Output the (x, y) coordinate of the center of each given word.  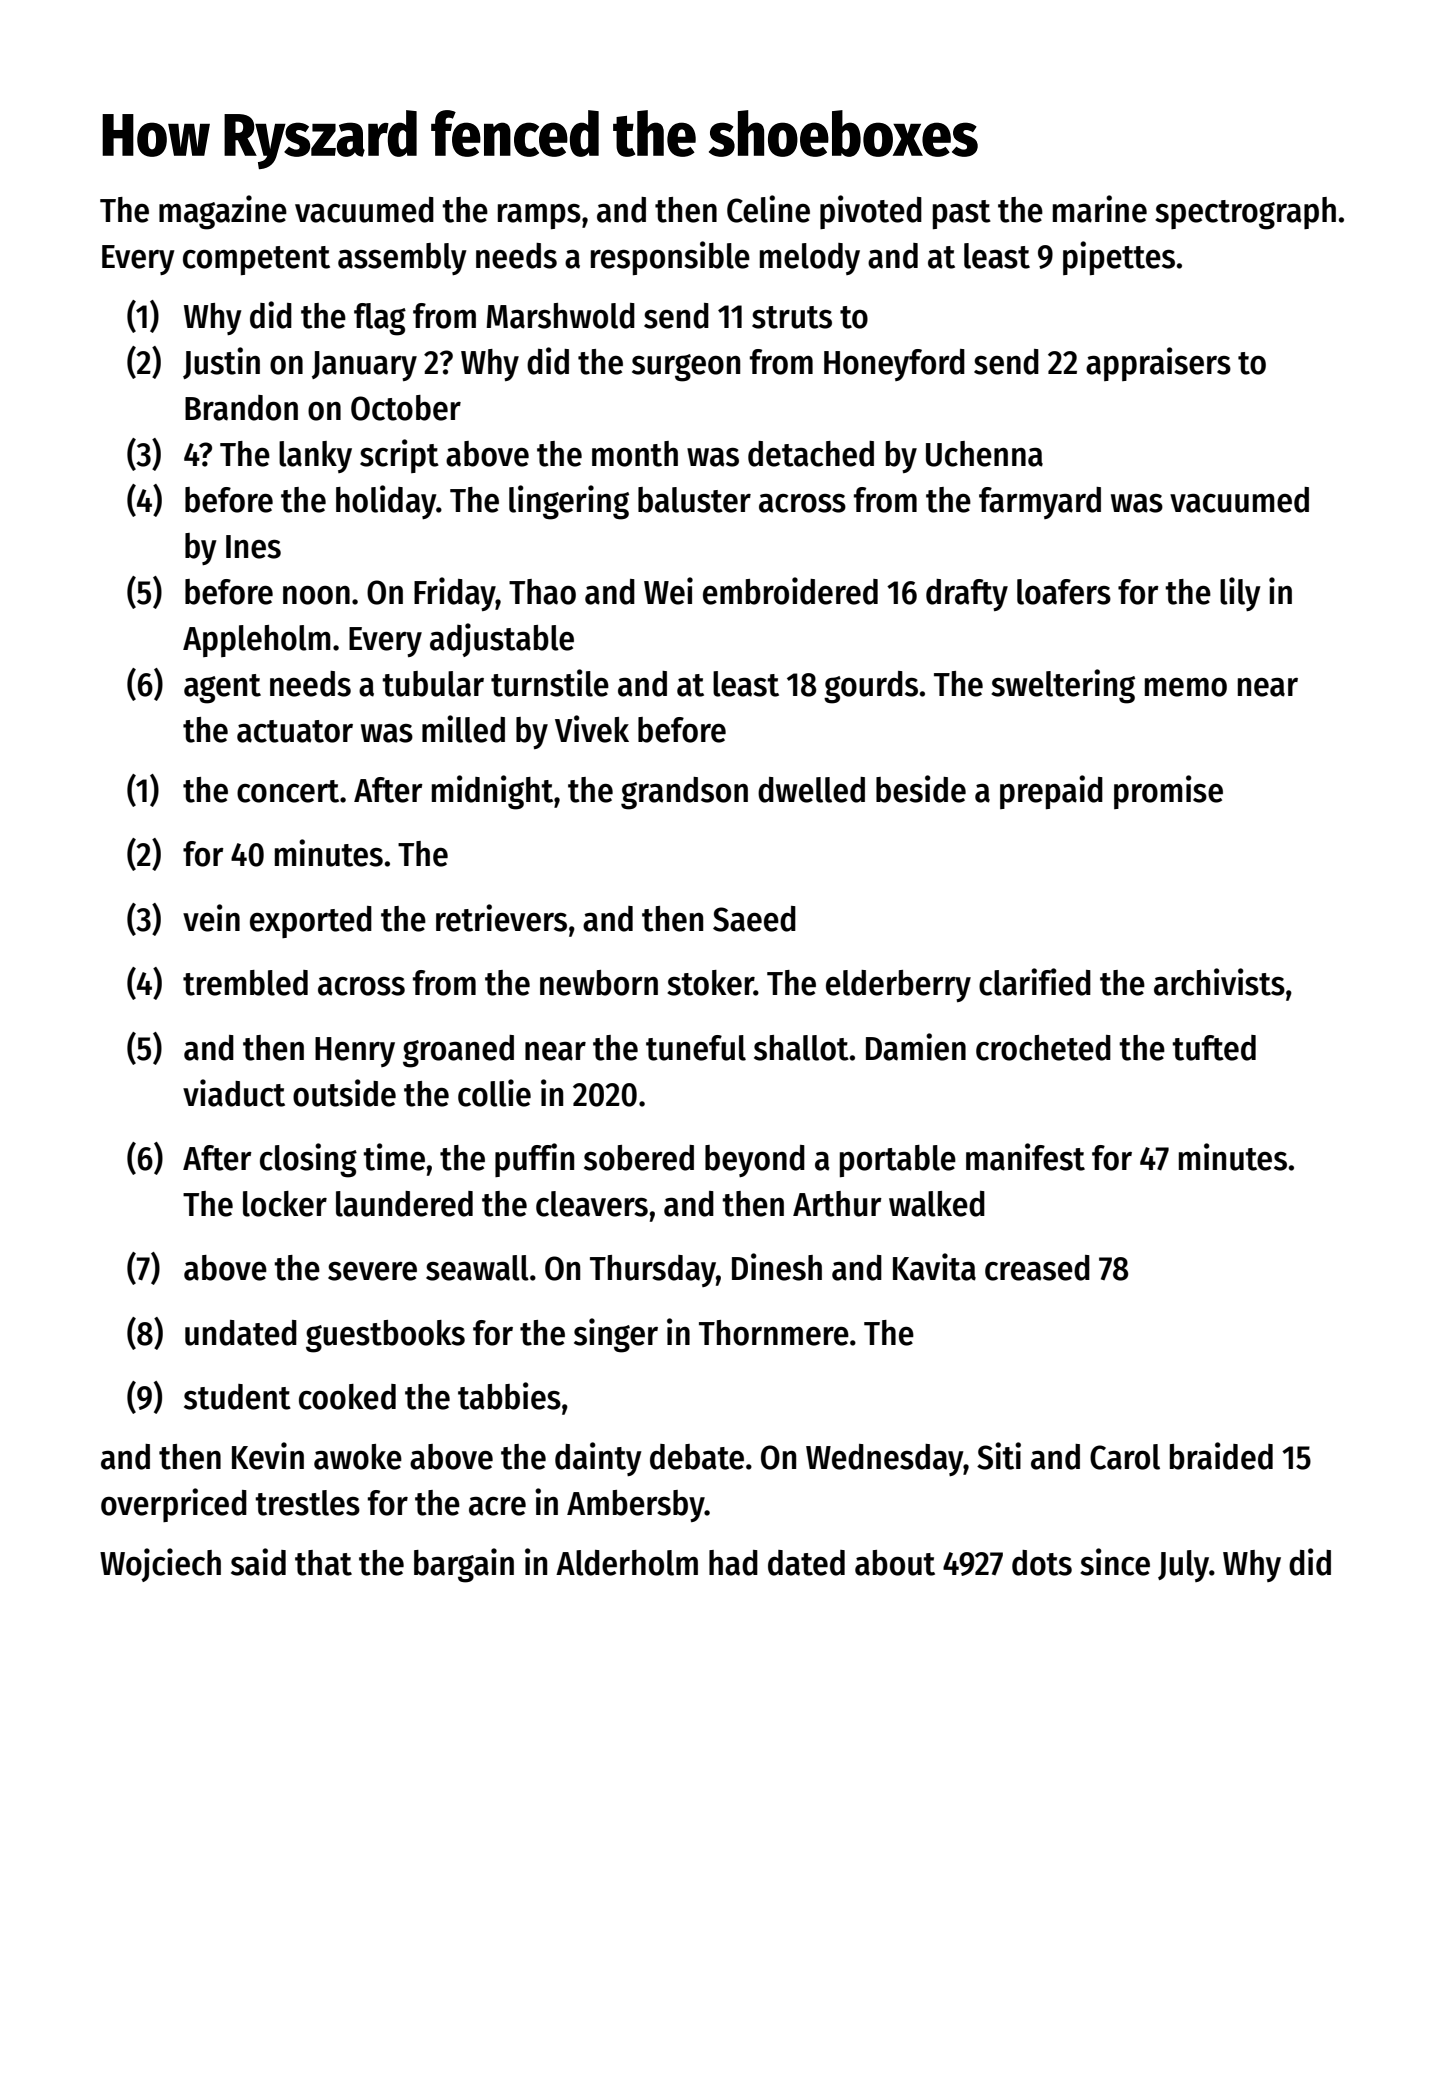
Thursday (653, 1271)
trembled (245, 983)
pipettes (1119, 258)
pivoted (871, 212)
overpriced (174, 1505)
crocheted (1043, 1048)
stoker (710, 983)
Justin (221, 363)
